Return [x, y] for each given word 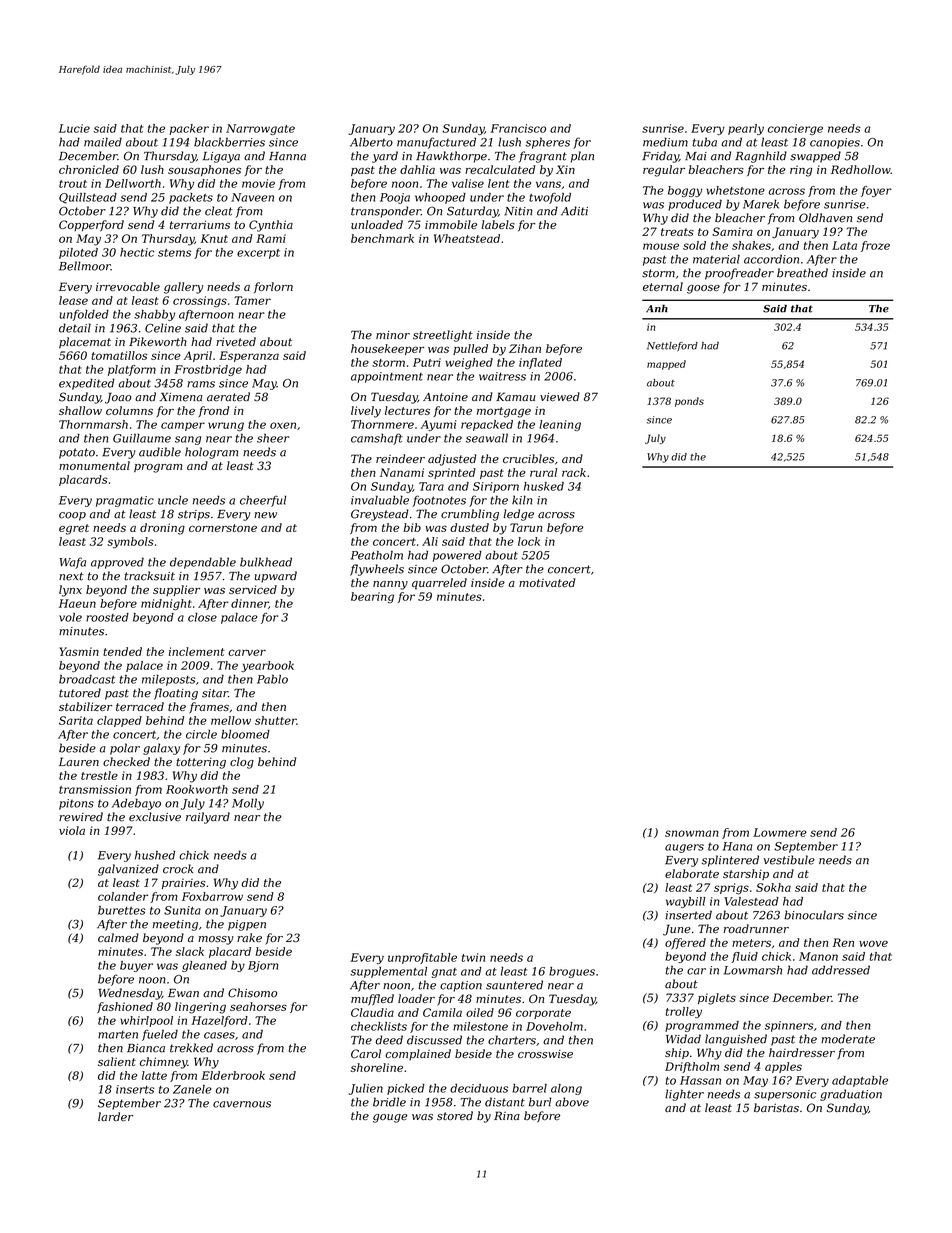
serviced [253, 589]
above [572, 1102]
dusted [469, 527]
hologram [211, 453]
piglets [717, 999]
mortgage [504, 412]
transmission [95, 789]
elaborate [692, 873]
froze [875, 246]
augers [684, 848]
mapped [666, 365]
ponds [689, 402]
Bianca [146, 1048]
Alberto [371, 142]
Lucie [74, 128]
